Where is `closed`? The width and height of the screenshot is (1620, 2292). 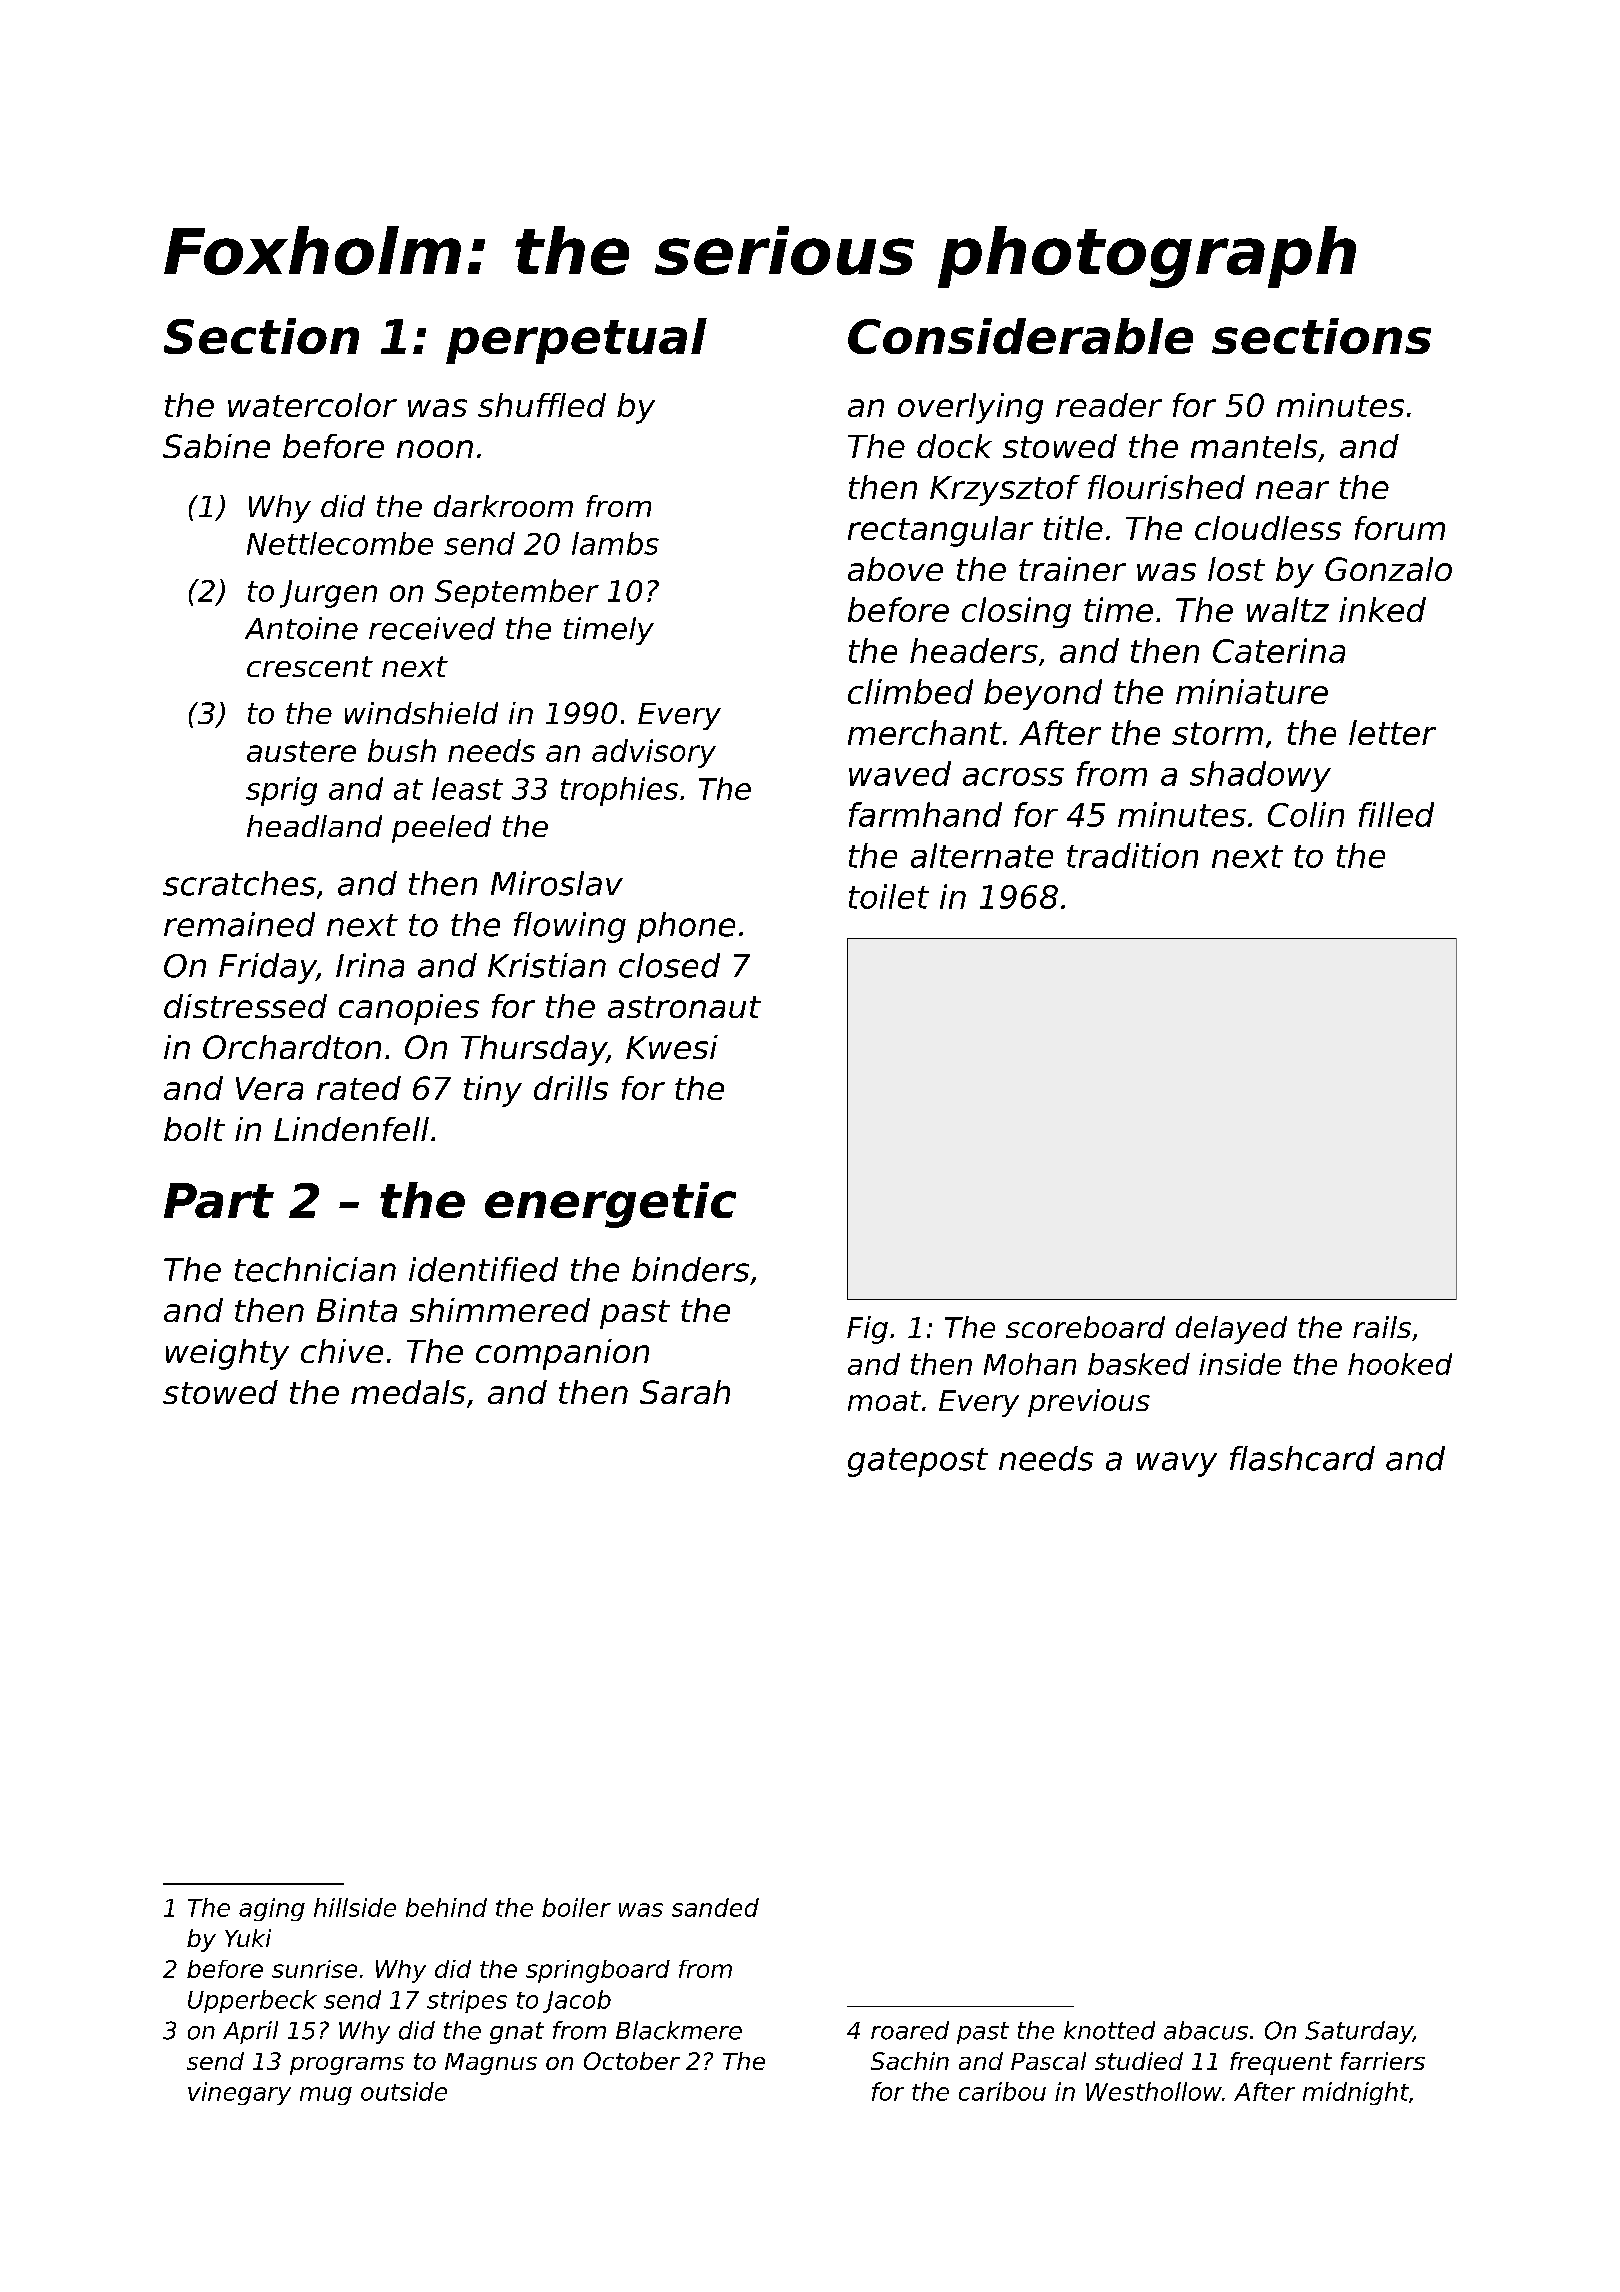
closed is located at coordinates (669, 965).
